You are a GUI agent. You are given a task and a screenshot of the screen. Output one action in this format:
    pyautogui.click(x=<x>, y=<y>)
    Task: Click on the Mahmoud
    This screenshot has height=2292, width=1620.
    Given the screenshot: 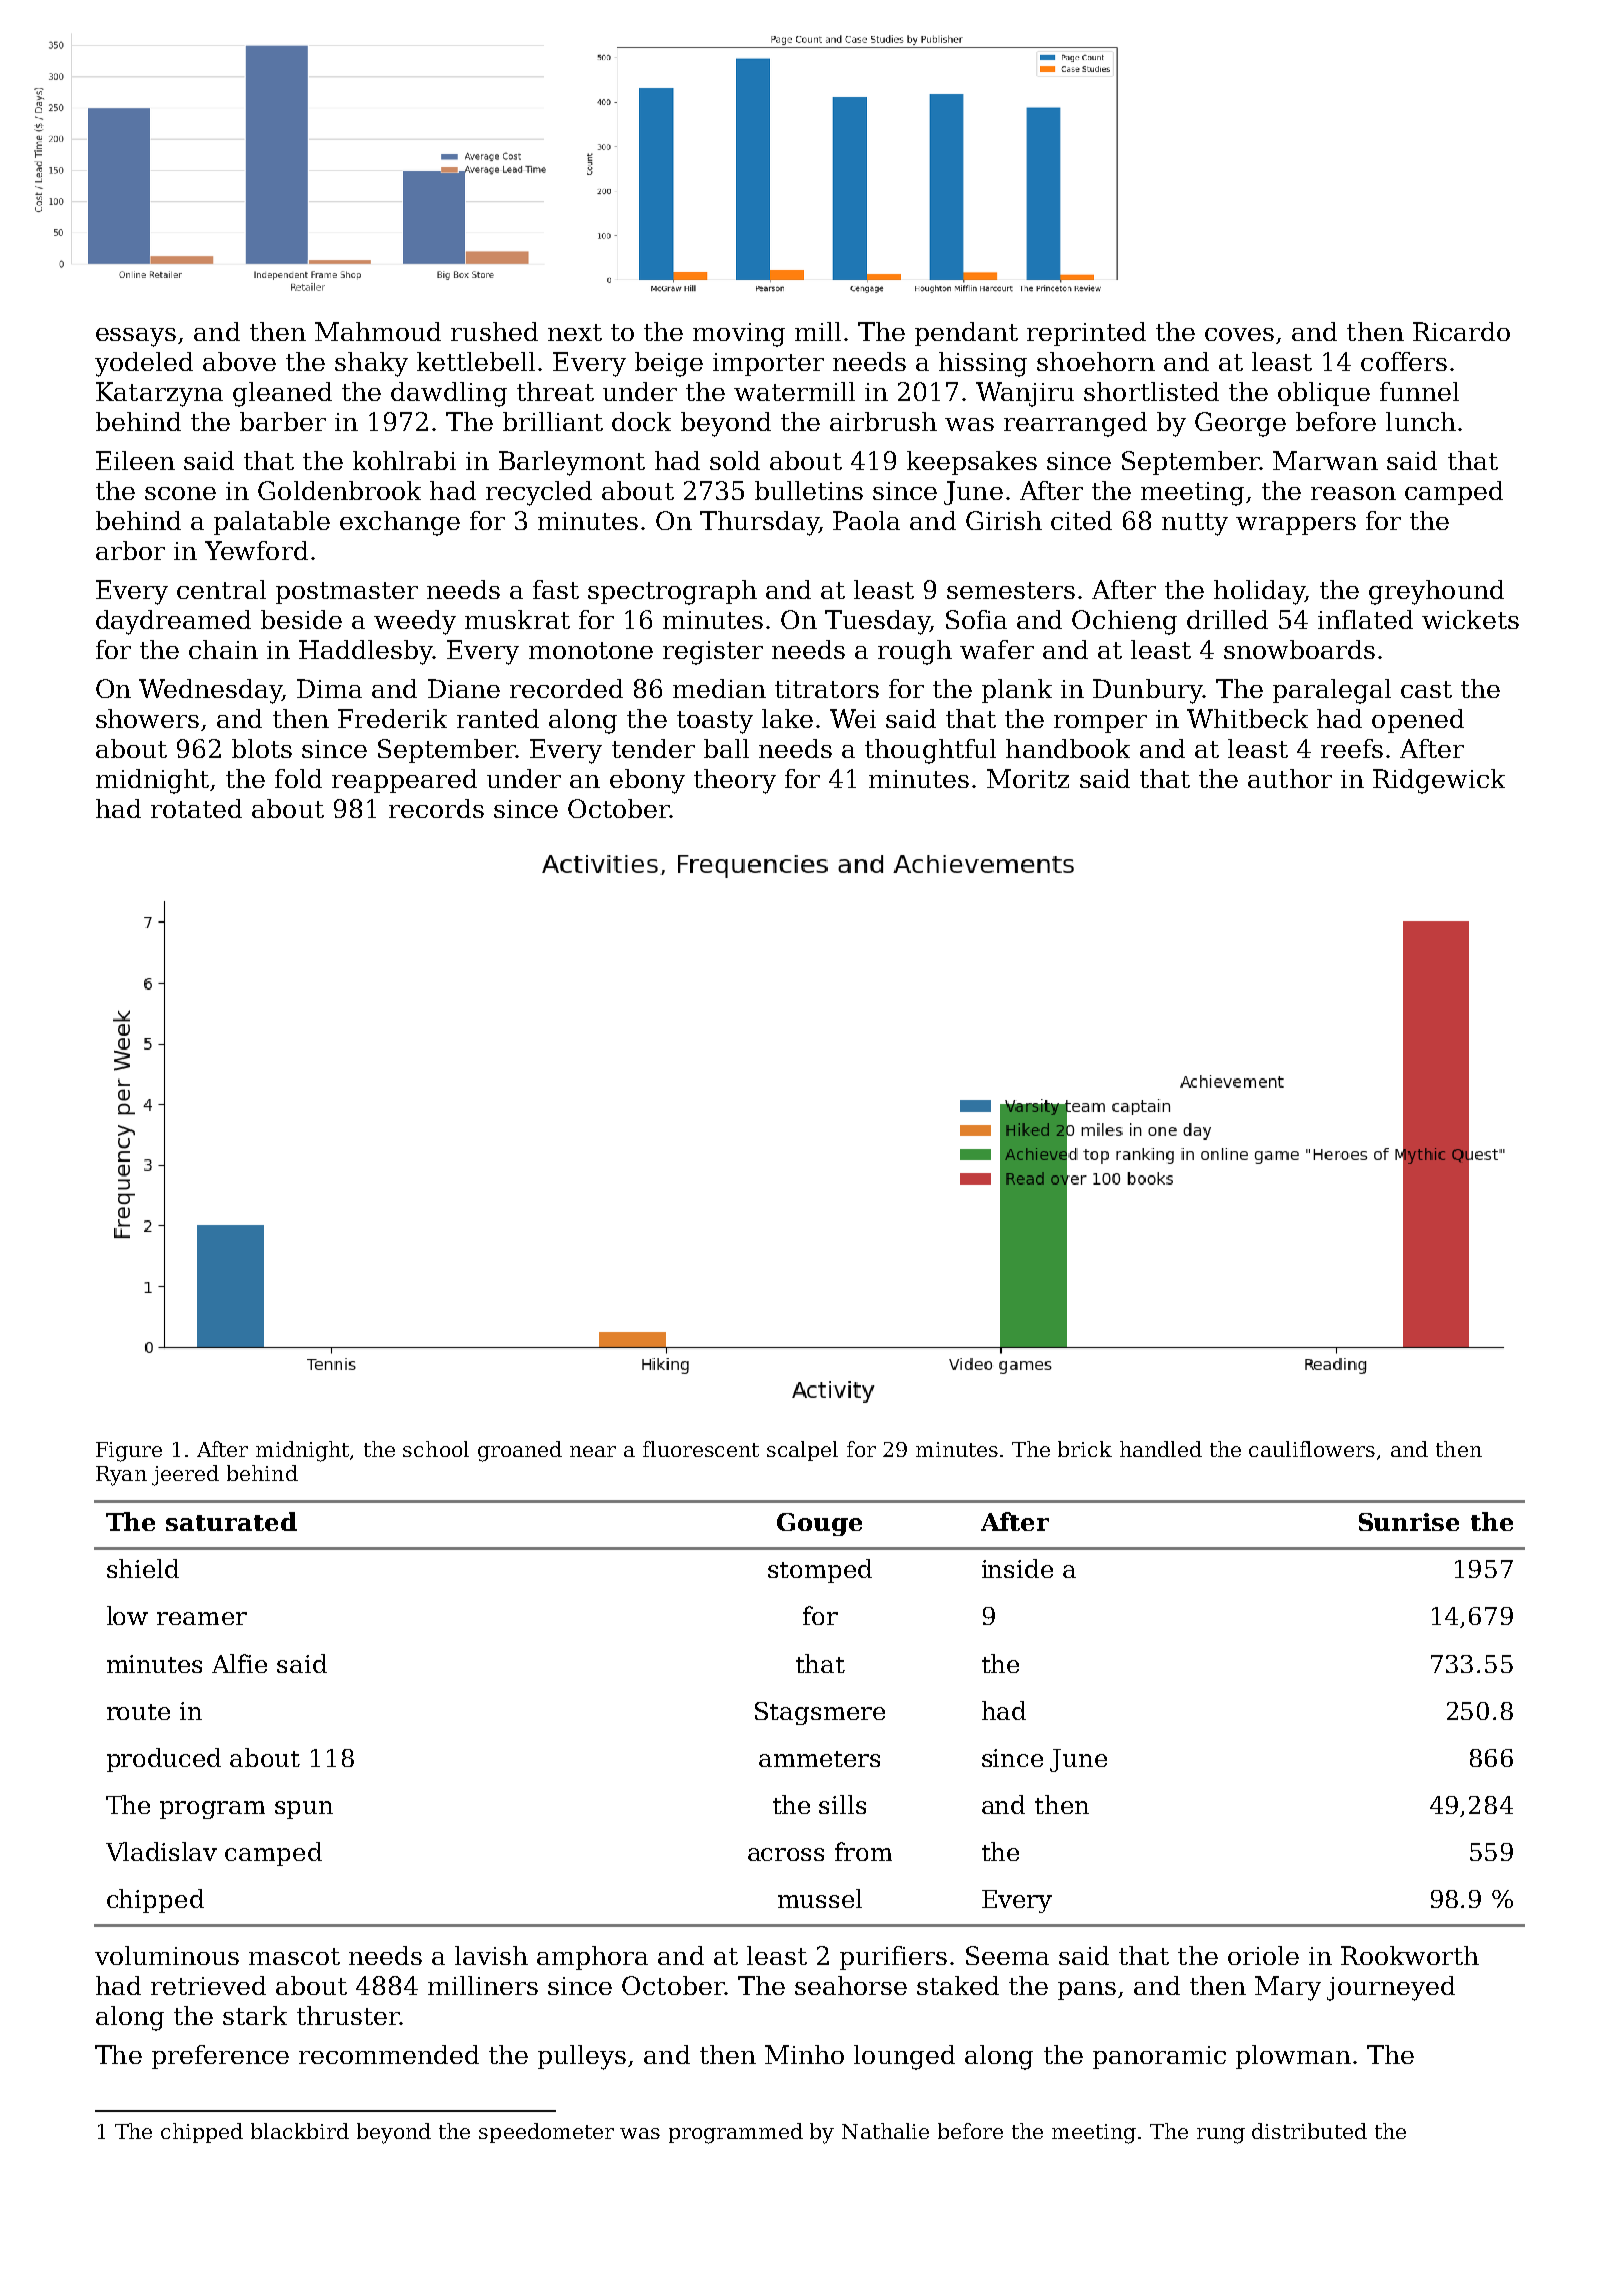 What is the action you would take?
    pyautogui.click(x=378, y=331)
